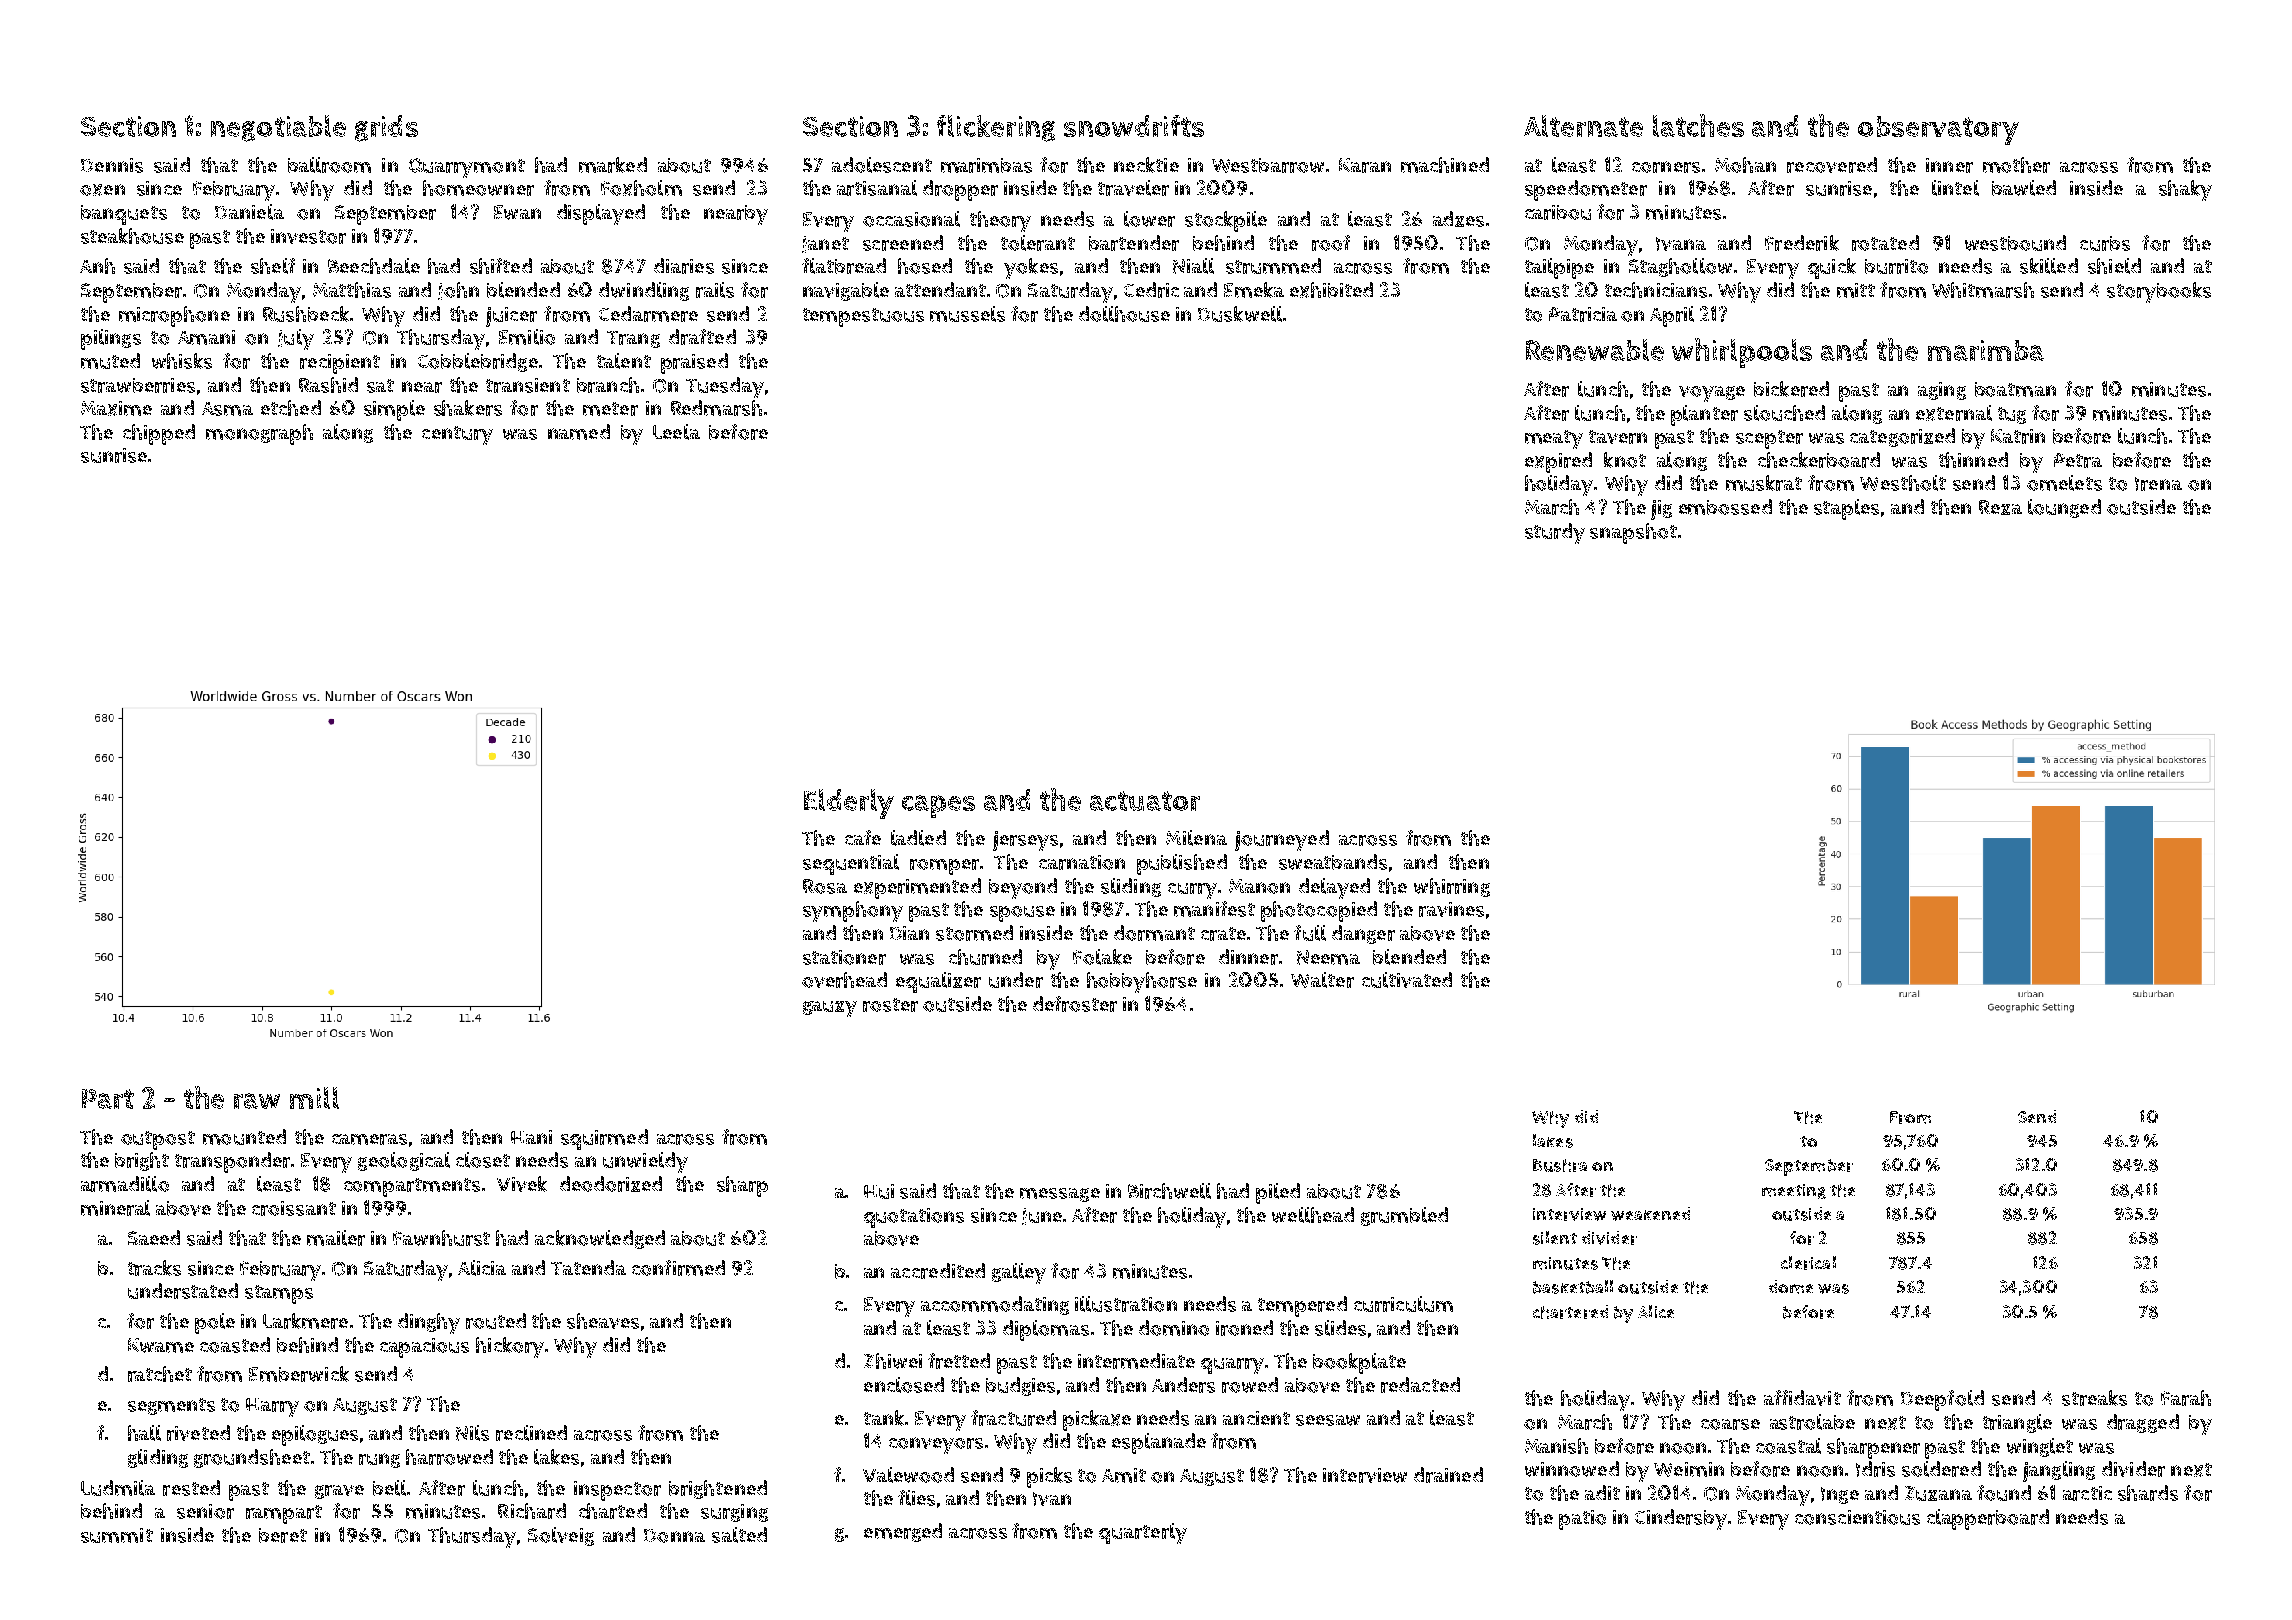 The width and height of the page is (2292, 1620). I want to click on century, so click(457, 435).
